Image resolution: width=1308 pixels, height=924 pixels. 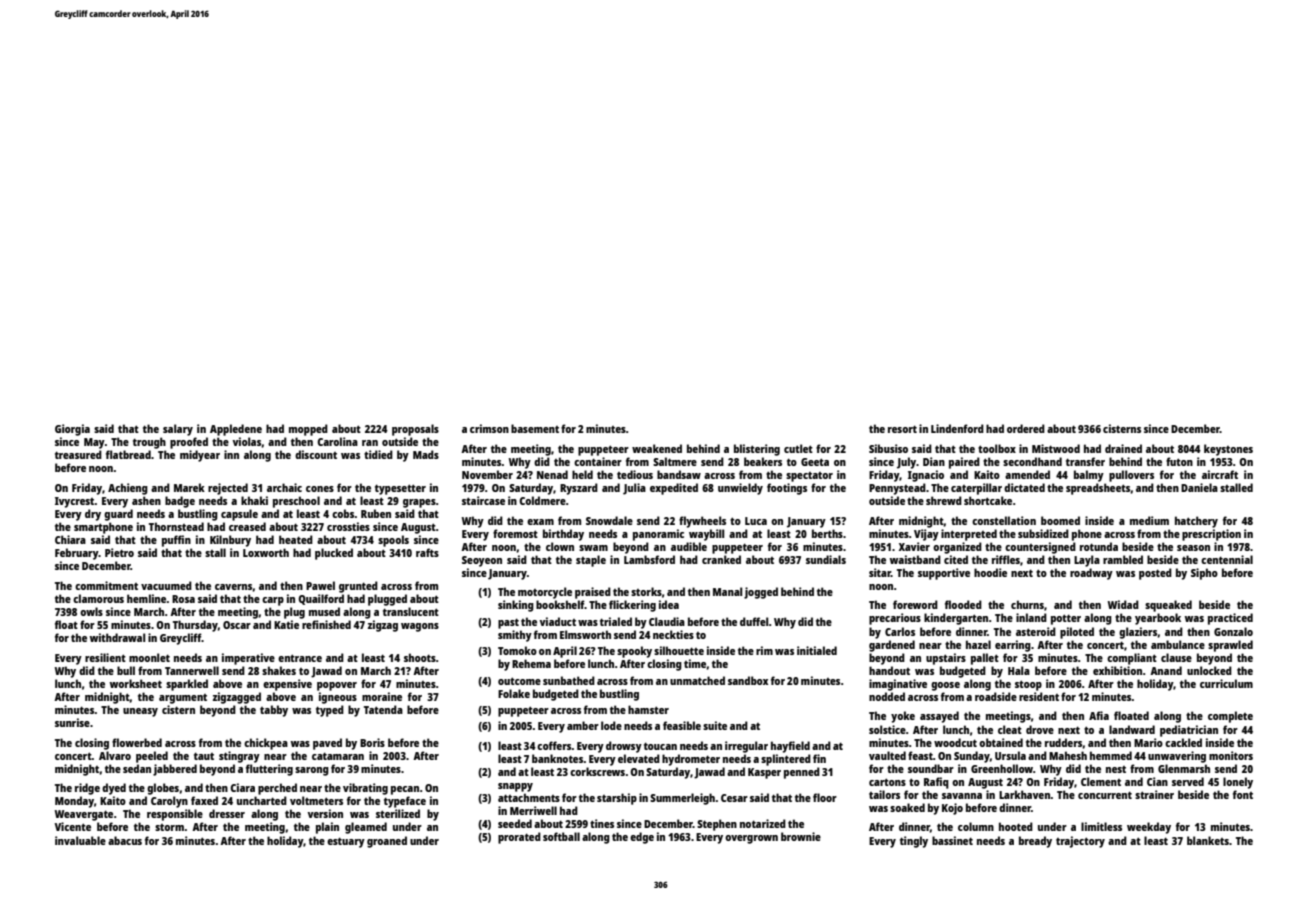 What do you see at coordinates (337, 686) in the screenshot?
I see `popover` at bounding box center [337, 686].
